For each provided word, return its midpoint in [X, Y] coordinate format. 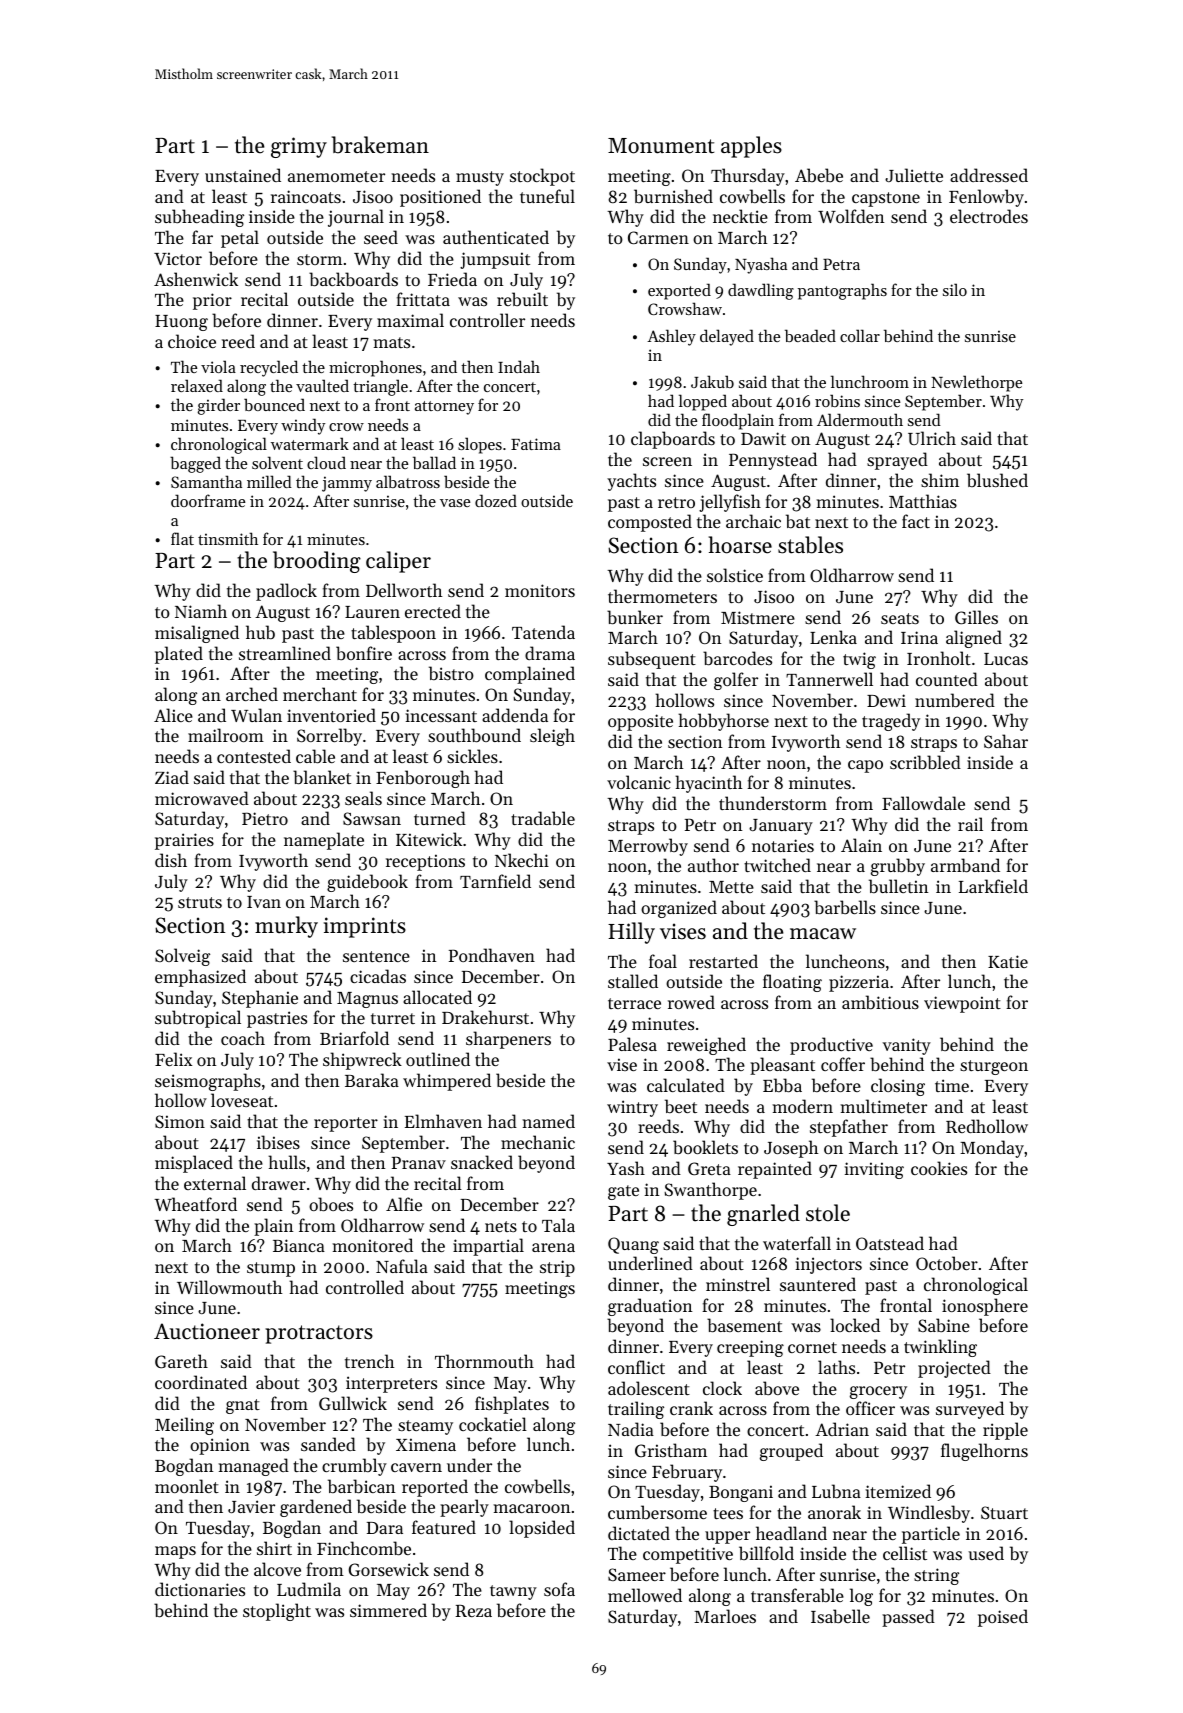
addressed [989, 175]
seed [381, 237]
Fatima [536, 444]
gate [623, 1192]
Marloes [725, 1616]
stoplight [277, 1612]
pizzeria [859, 983]
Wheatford [195, 1204]
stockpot [542, 177]
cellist [905, 1553]
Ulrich [932, 438]
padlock [286, 592]
